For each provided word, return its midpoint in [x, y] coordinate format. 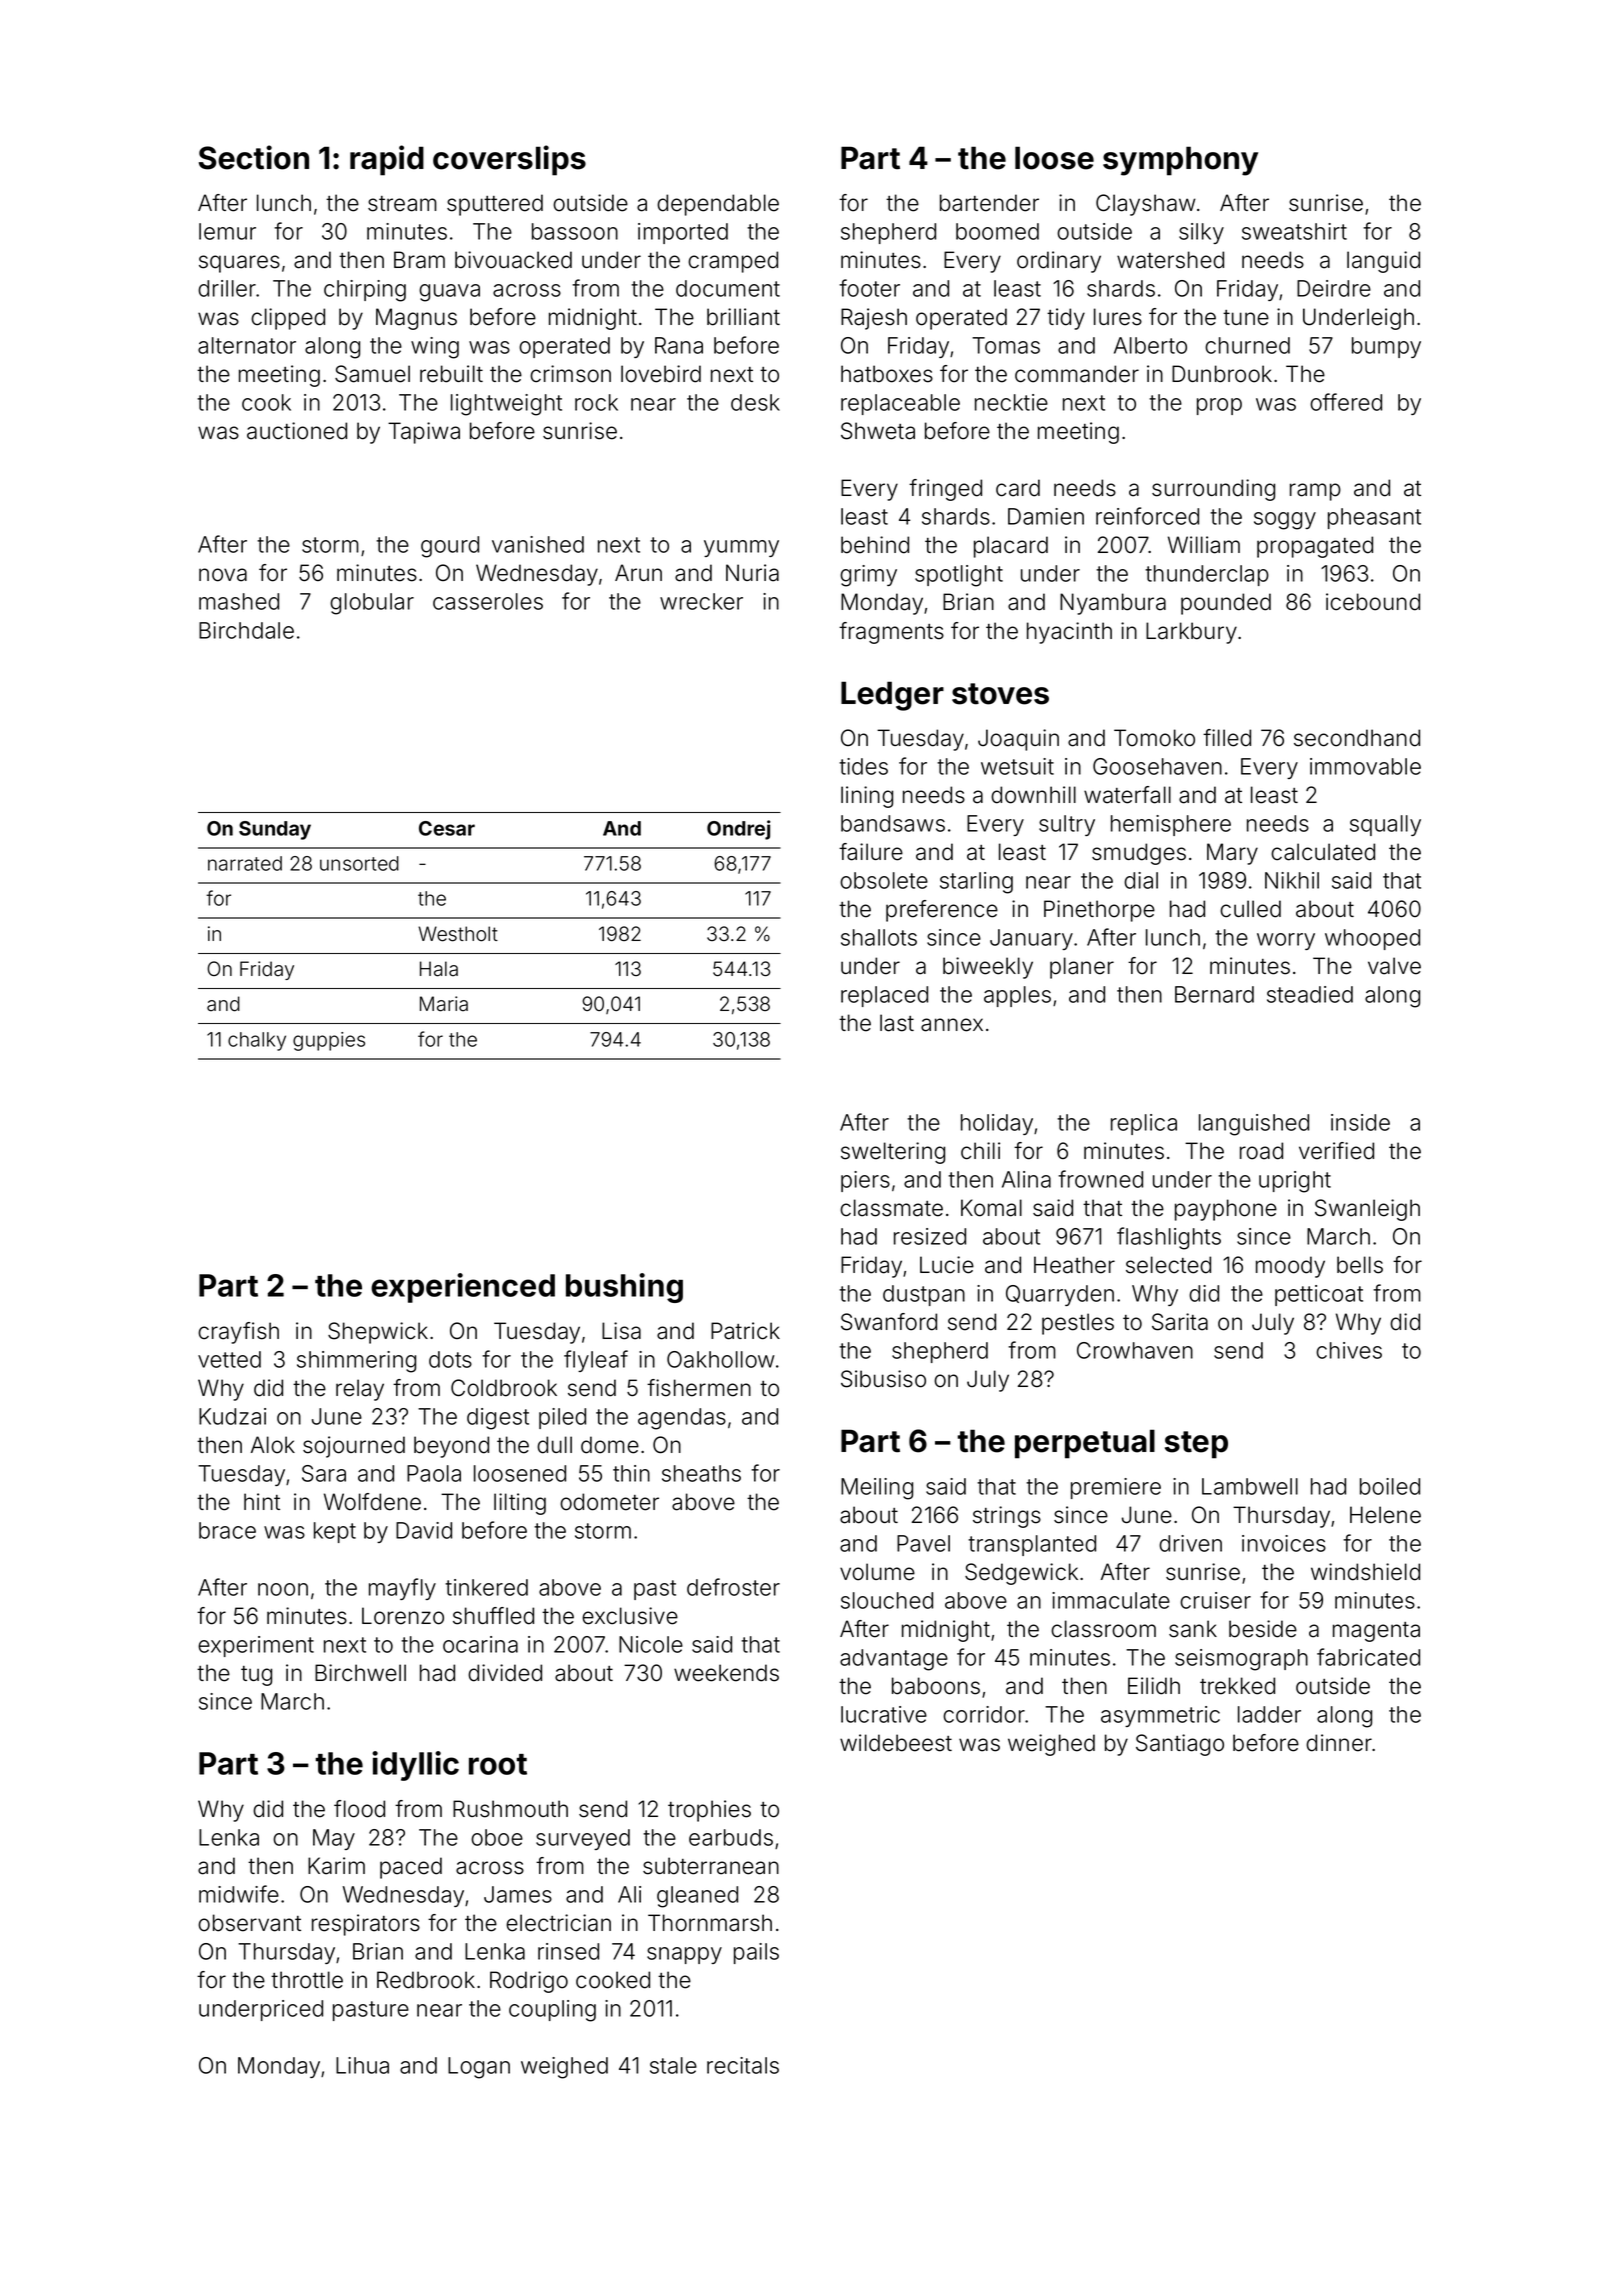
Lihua [362, 2065]
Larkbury [1191, 633]
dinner [1339, 1743]
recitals [743, 2065]
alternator [247, 345]
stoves [1000, 694]
